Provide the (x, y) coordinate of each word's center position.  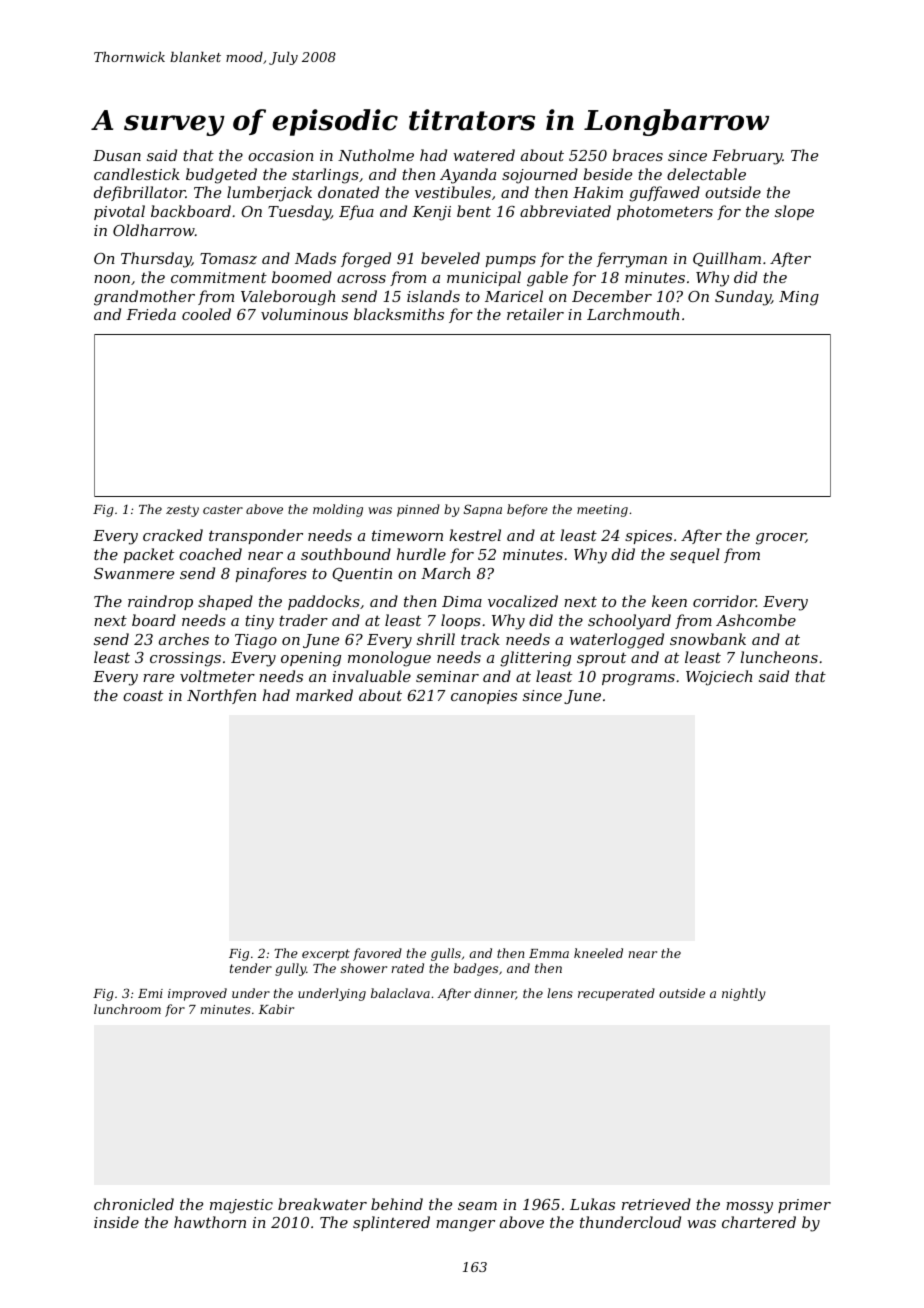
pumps (511, 261)
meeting (602, 511)
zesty (182, 511)
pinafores (271, 574)
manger (465, 1226)
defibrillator (140, 193)
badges (476, 969)
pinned (418, 510)
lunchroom (127, 1009)
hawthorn (210, 1222)
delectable (706, 174)
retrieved (656, 1204)
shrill (436, 639)
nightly (744, 994)
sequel (695, 555)
